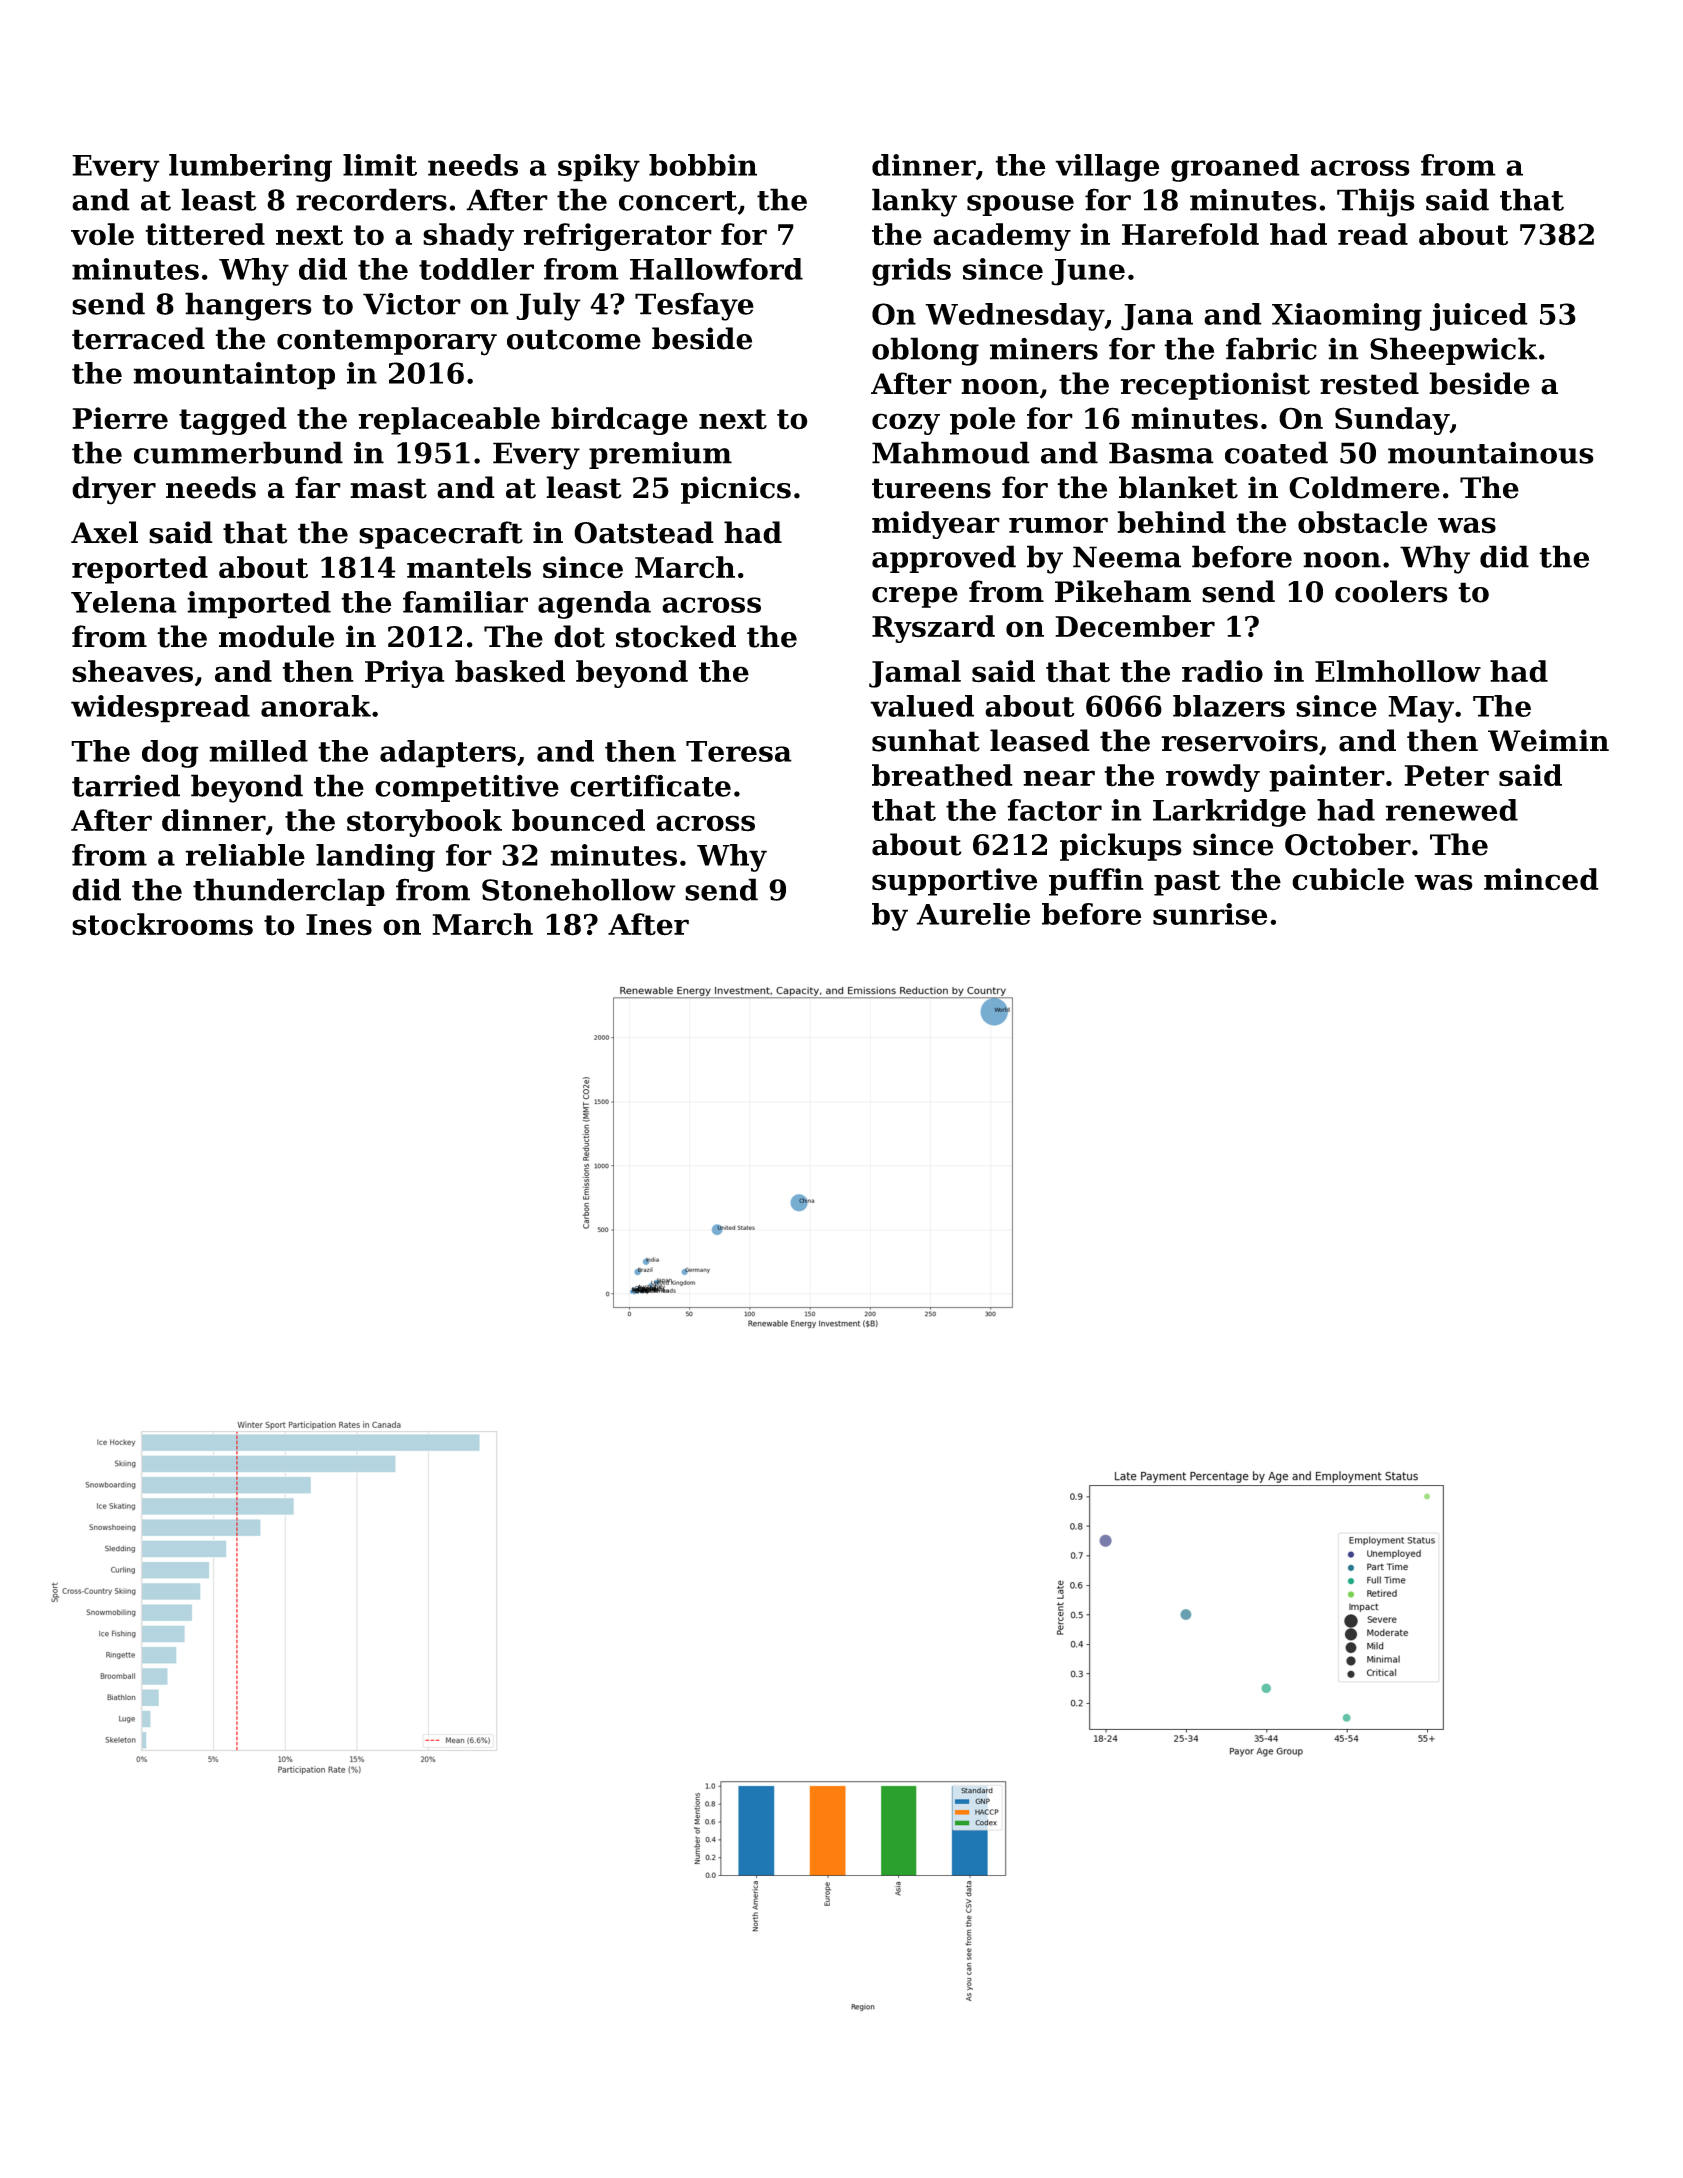 Image resolution: width=1683 pixels, height=2178 pixels. I want to click on cummerbund, so click(238, 452).
